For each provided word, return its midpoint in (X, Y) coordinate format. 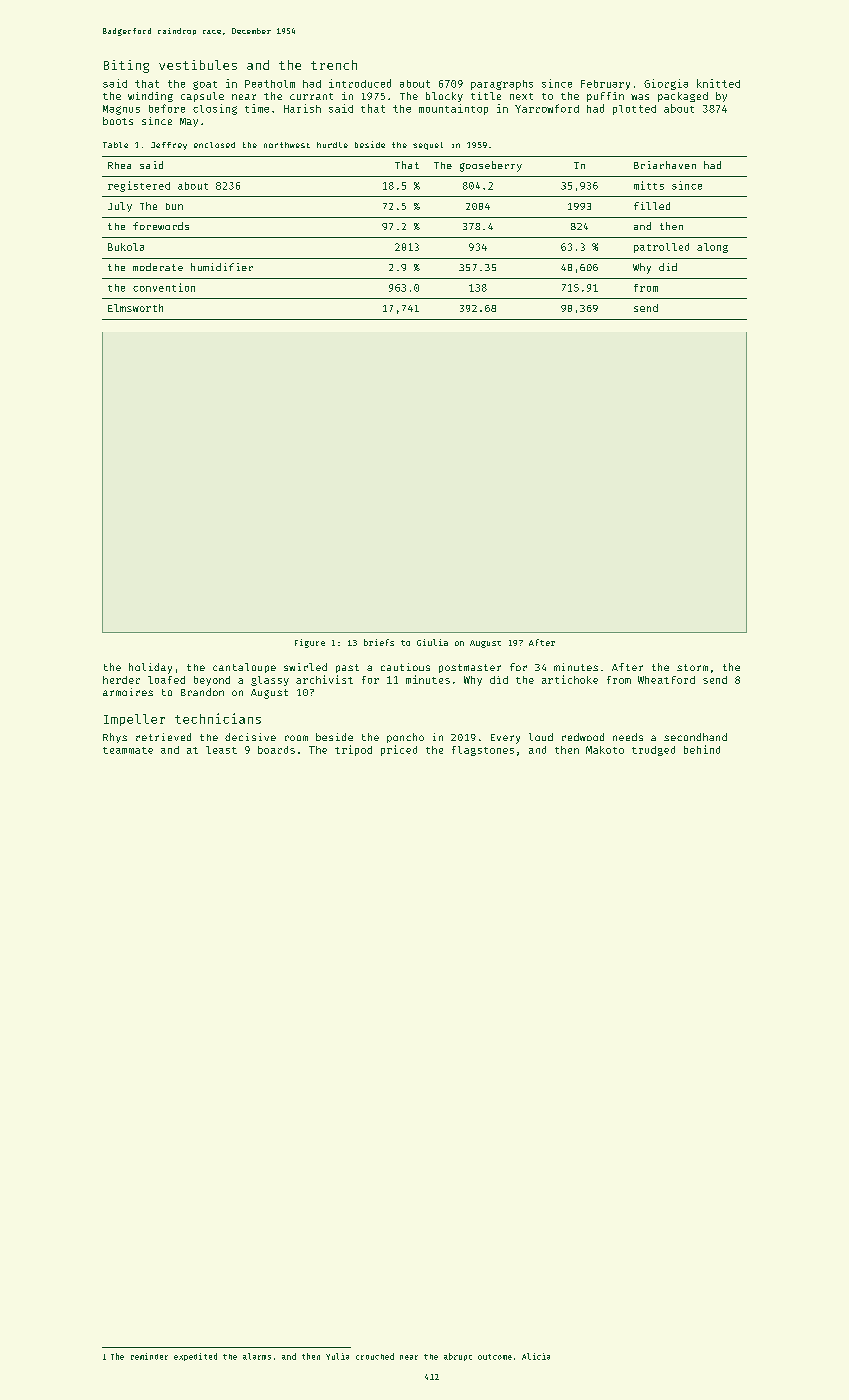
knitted (718, 83)
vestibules (198, 65)
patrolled (661, 248)
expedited (195, 1357)
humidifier (222, 267)
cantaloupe (244, 668)
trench (334, 65)
